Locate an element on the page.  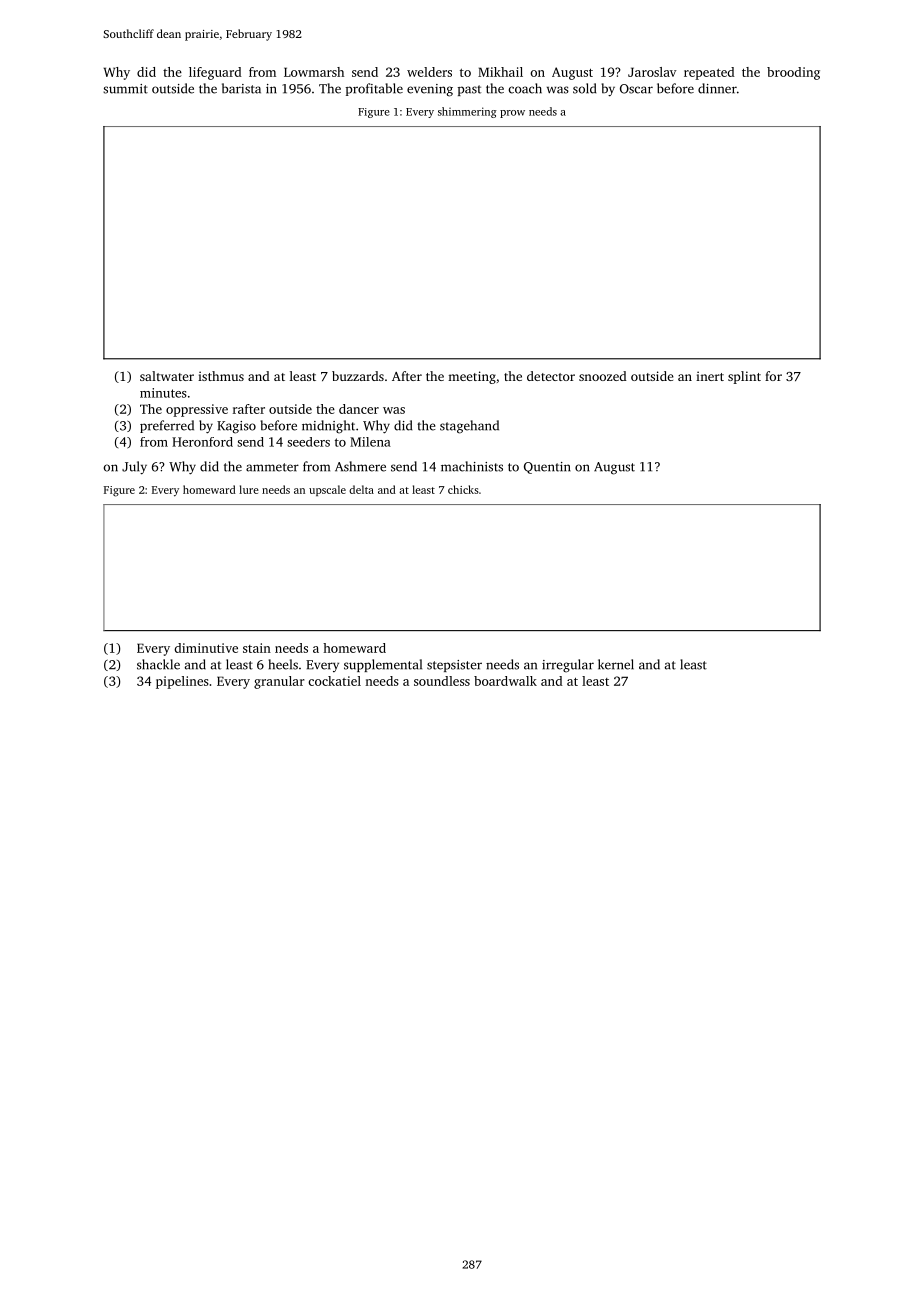
Lowmarsh is located at coordinates (314, 72).
